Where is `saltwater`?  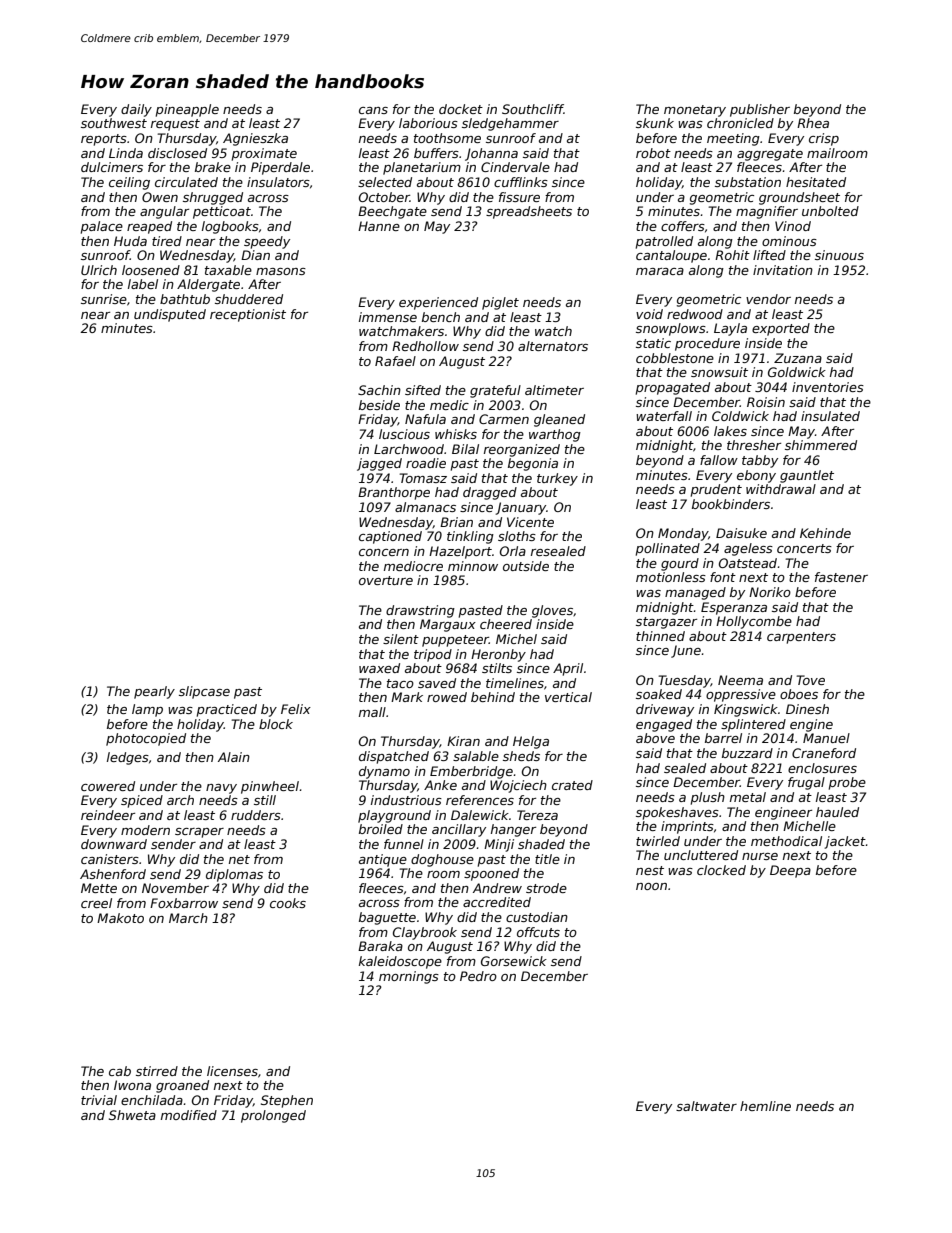
saltwater is located at coordinates (706, 1106).
